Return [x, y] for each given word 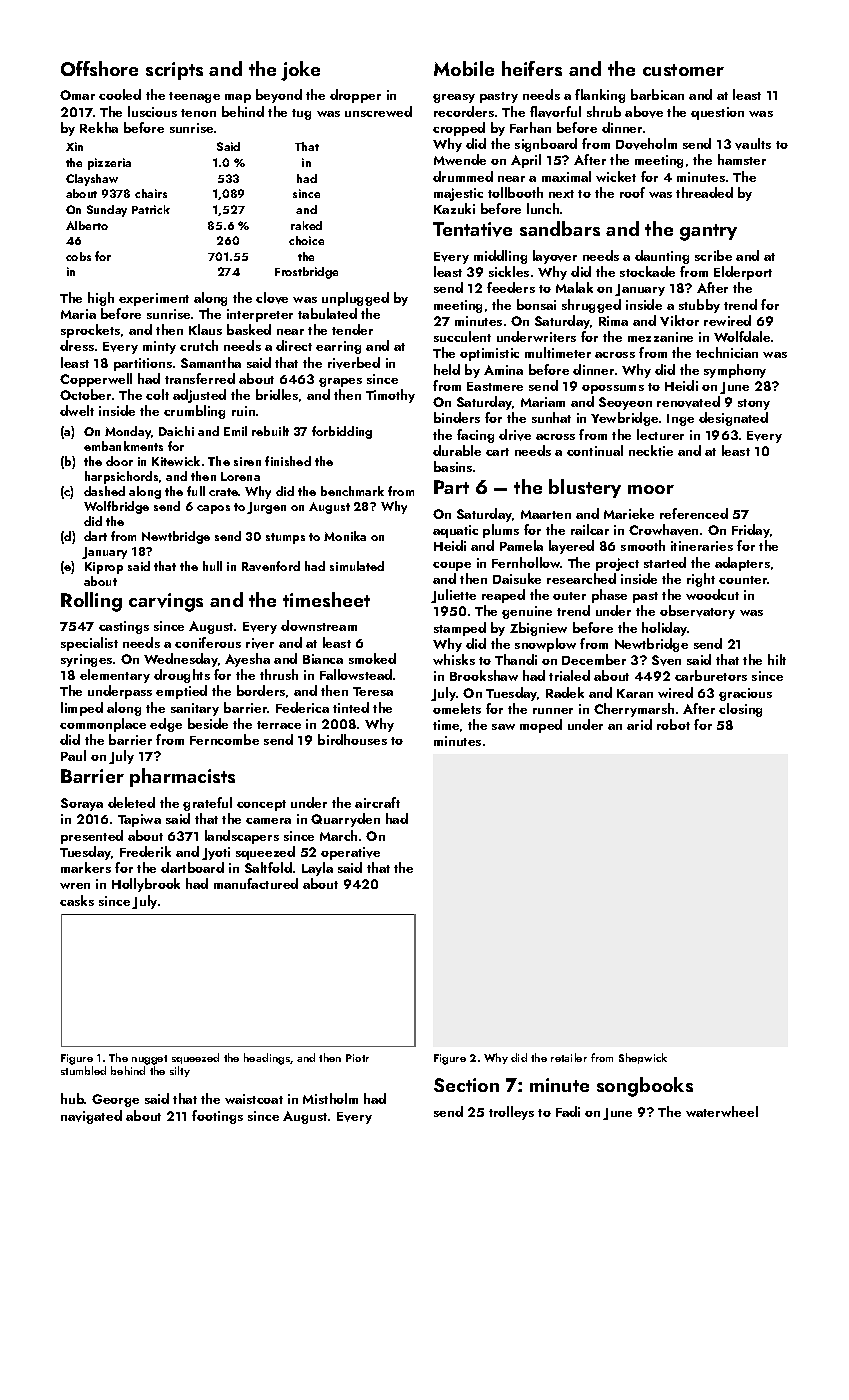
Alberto [87, 225]
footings [217, 1117]
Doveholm [646, 144]
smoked [372, 658]
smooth [643, 545]
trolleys [511, 1113]
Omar [77, 95]
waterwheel [722, 1111]
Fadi [568, 1111]
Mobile [464, 68]
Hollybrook [146, 885]
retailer [569, 1057]
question [717, 113]
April [526, 161]
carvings [166, 602]
